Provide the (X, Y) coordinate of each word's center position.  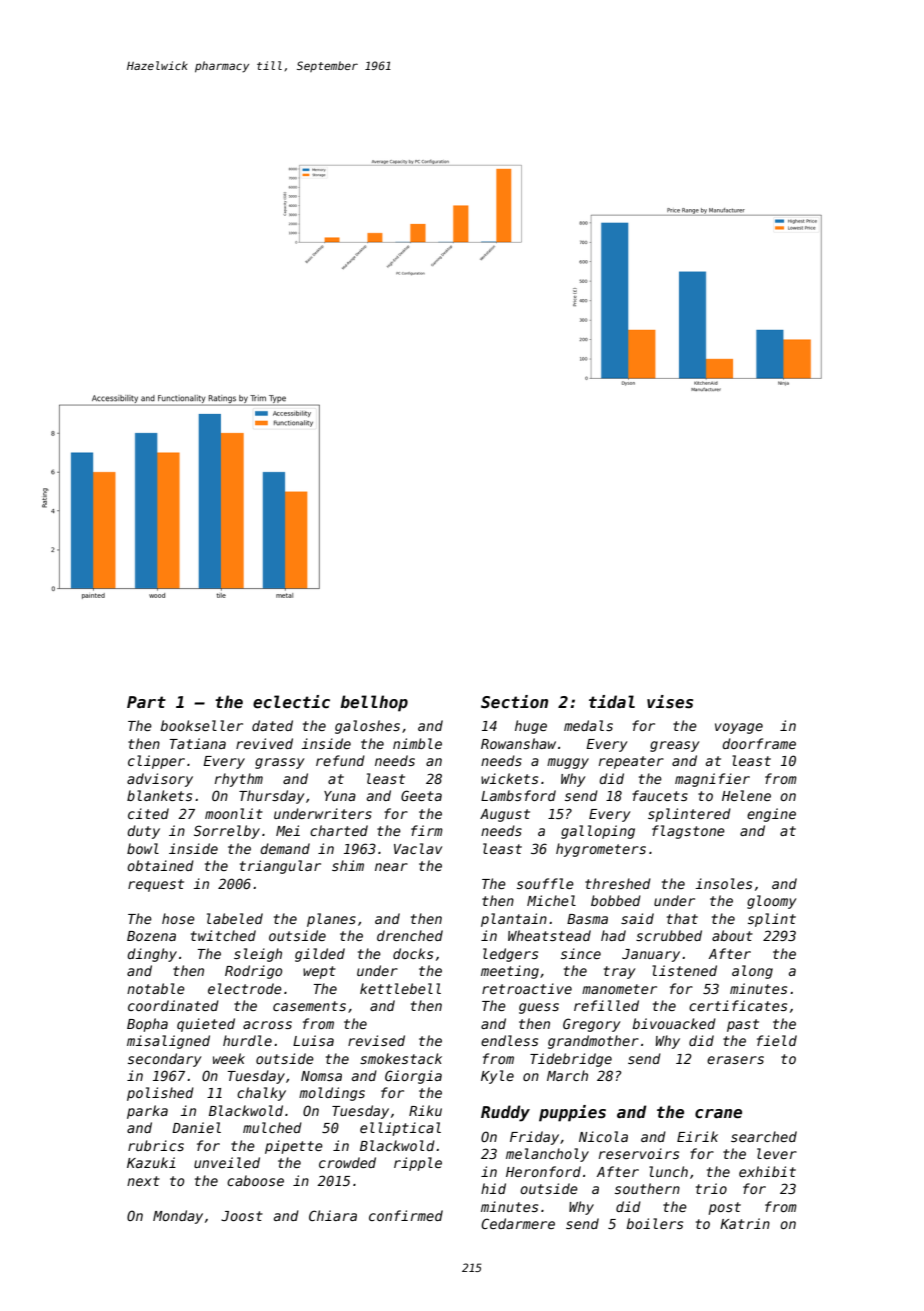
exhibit (767, 1171)
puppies (572, 1113)
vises (670, 702)
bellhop (374, 703)
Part (146, 702)
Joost (242, 1216)
